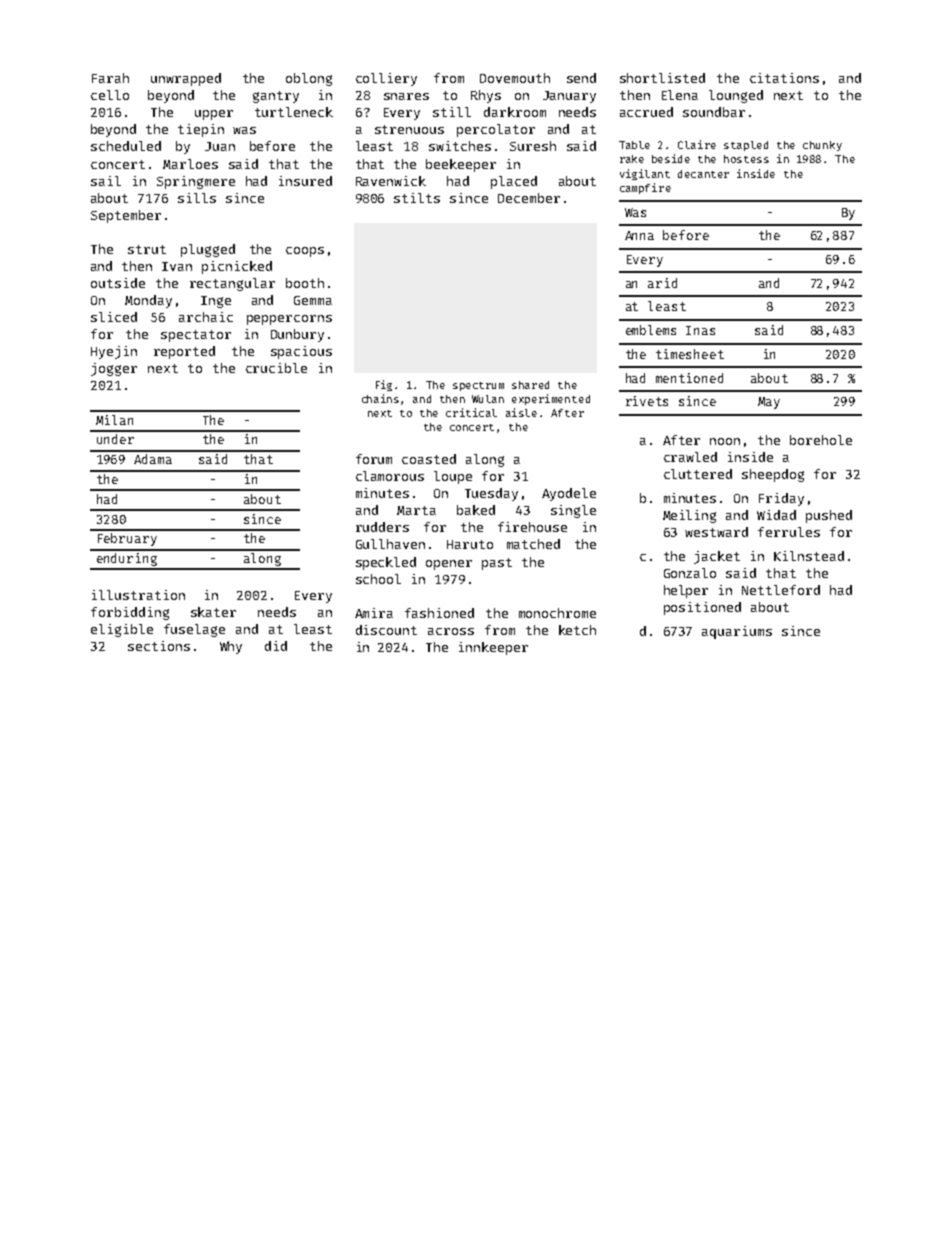 The height and width of the screenshot is (1233, 952). Describe the element at coordinates (186, 79) in the screenshot. I see `unwrapped` at that location.
